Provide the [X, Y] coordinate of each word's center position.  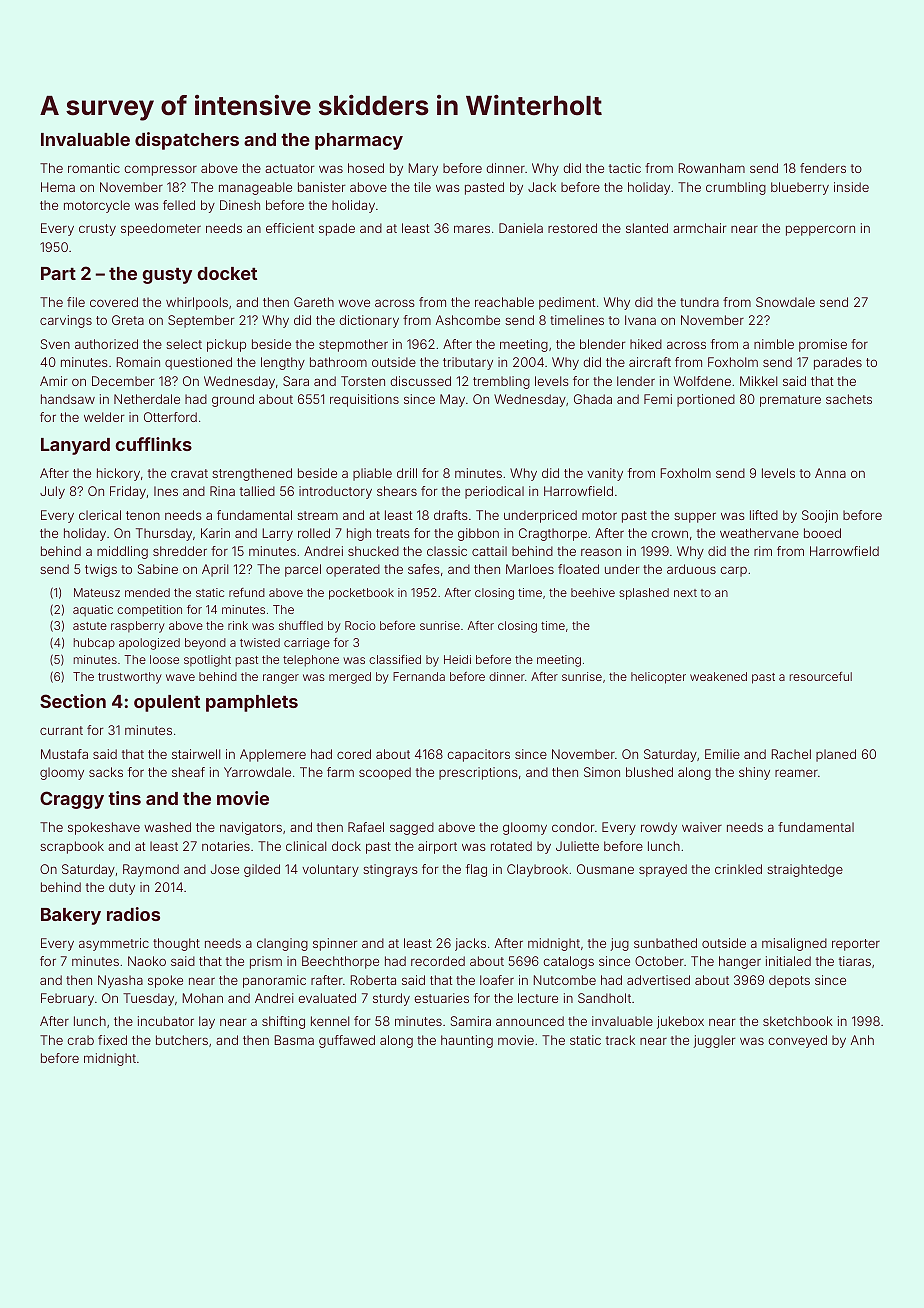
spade [337, 229]
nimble [774, 344]
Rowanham [712, 168]
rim [763, 551]
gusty [167, 276]
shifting [283, 1022]
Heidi [457, 659]
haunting [467, 1041]
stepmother [353, 345]
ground [233, 400]
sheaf [188, 772]
